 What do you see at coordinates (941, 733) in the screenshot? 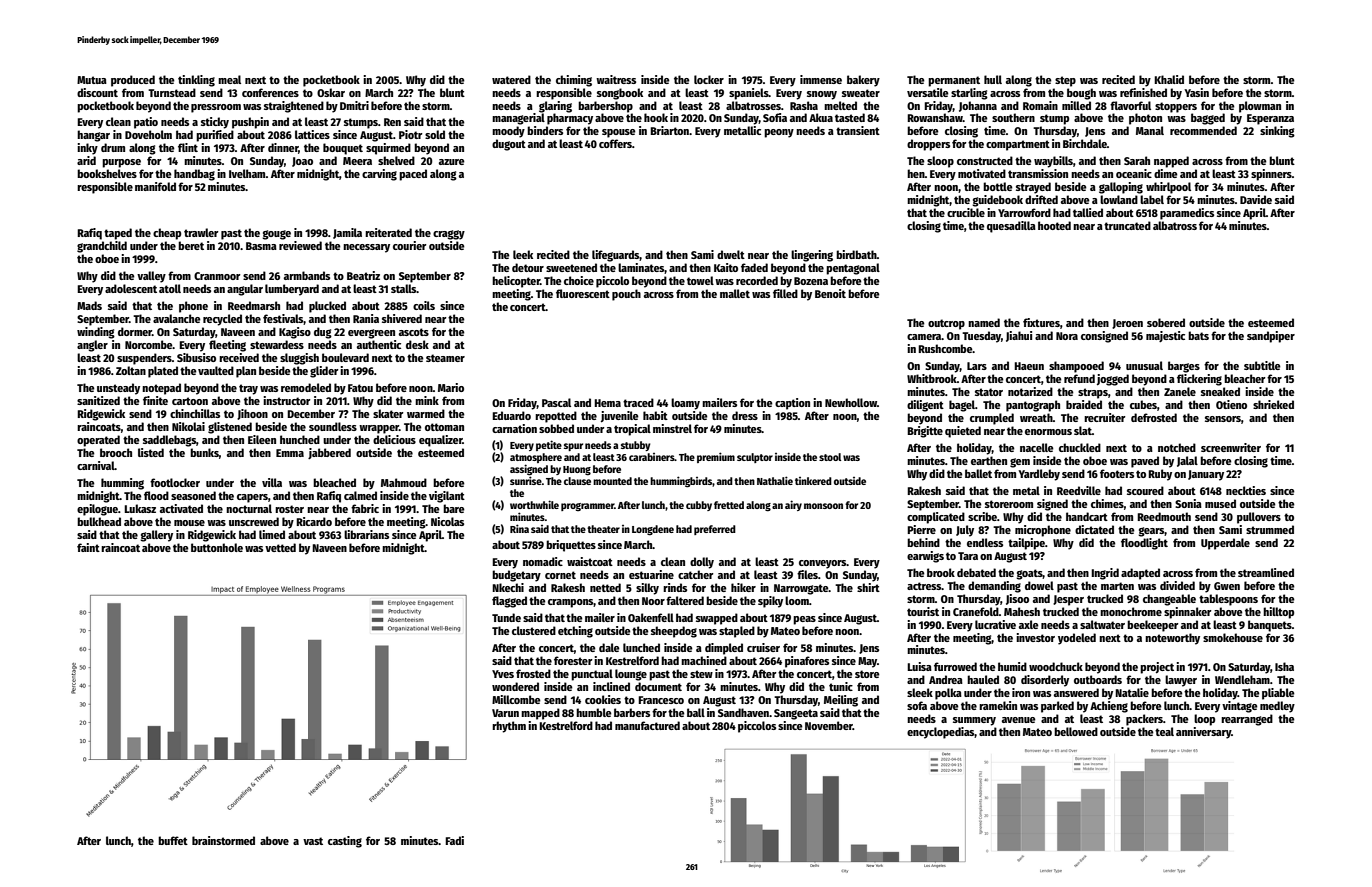
I see `encyclopedias` at bounding box center [941, 733].
